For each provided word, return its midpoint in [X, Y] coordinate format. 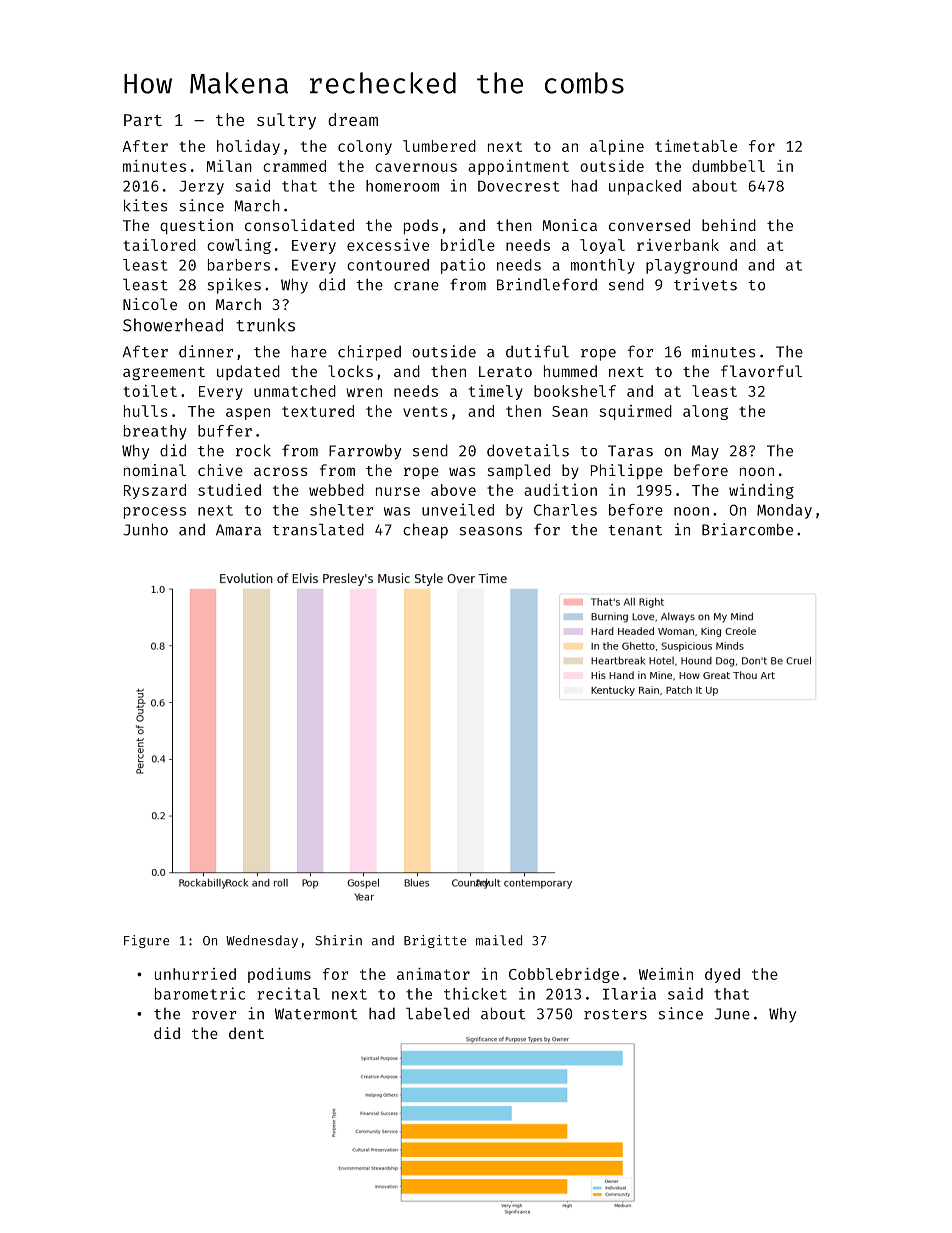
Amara [238, 530]
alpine [617, 147]
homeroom [402, 186]
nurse [398, 491]
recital [288, 993]
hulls [145, 411]
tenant [635, 530]
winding [761, 491]
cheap [425, 531]
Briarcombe [747, 529]
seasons [490, 531]
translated [318, 529]
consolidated [299, 225]
